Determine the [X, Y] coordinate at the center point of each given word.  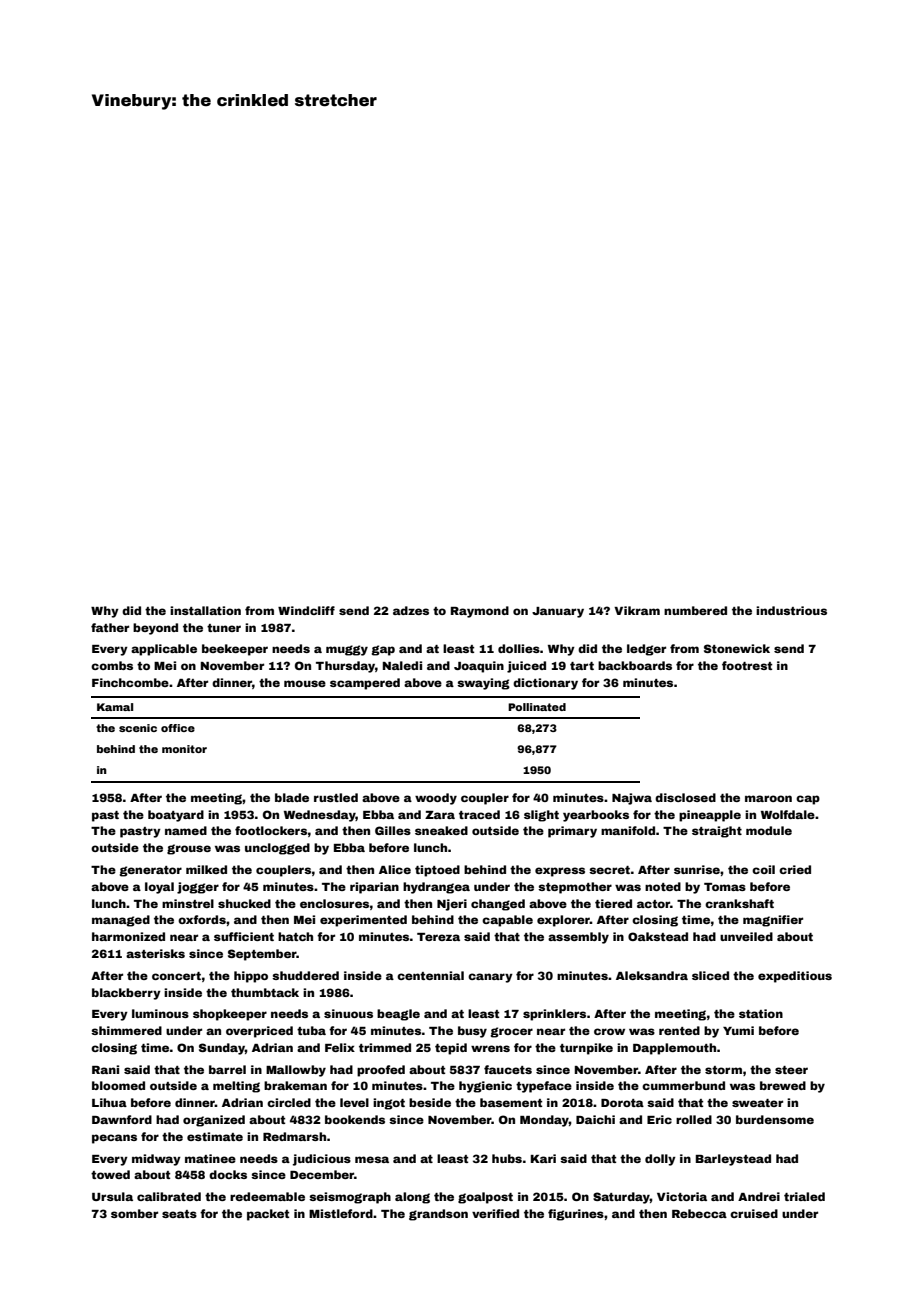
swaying [483, 684]
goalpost [485, 1198]
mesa [372, 1159]
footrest [747, 665]
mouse [305, 683]
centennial [430, 975]
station [761, 1013]
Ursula [112, 1196]
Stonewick [737, 648]
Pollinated [537, 707]
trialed [804, 1196]
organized [214, 1121]
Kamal [115, 707]
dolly [660, 1160]
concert [176, 976]
